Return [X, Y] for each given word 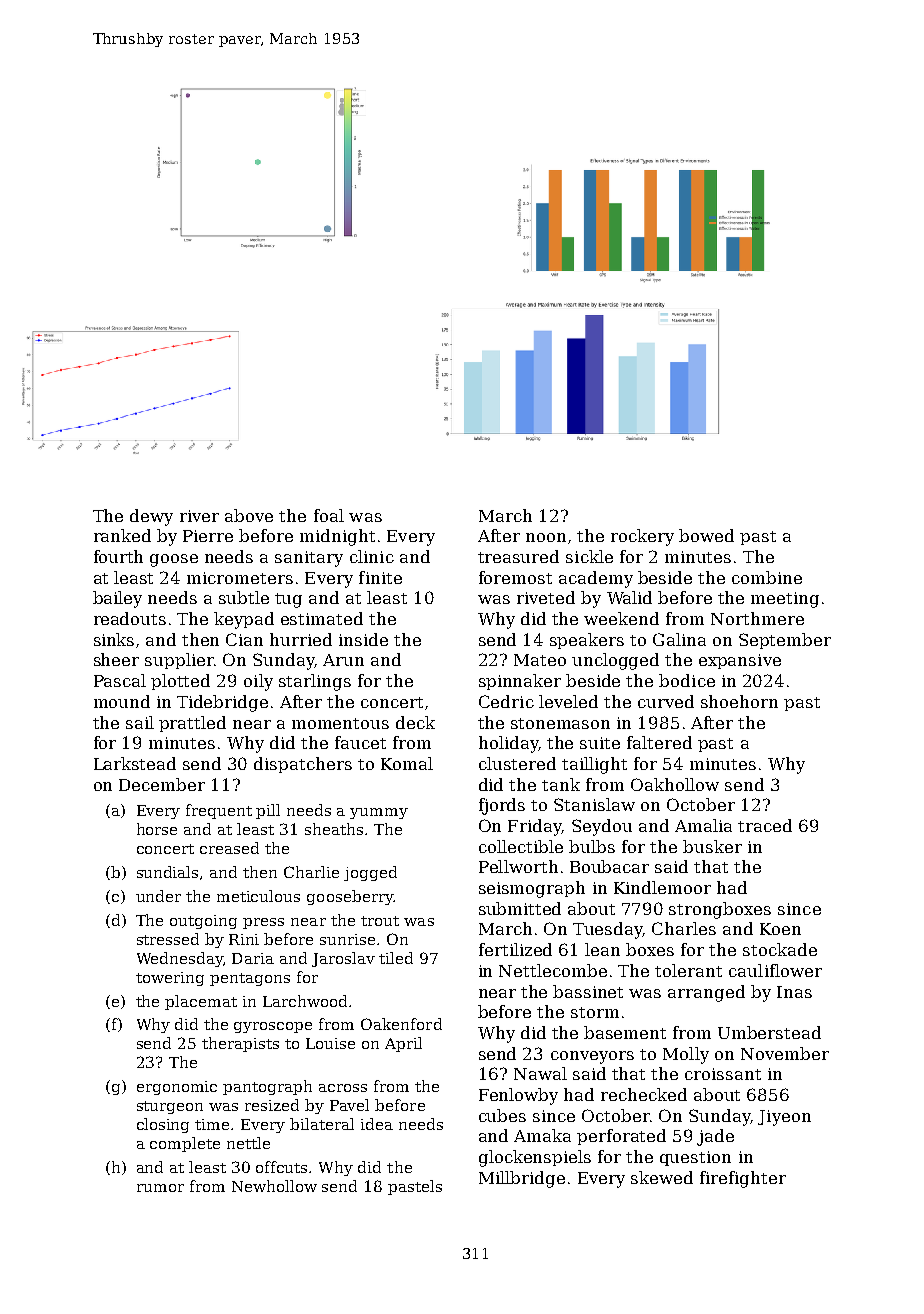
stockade [780, 949]
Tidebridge [222, 703]
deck [415, 722]
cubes [502, 1115]
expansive [740, 661]
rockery [642, 537]
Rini [244, 939]
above [249, 515]
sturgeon [170, 1107]
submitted [520, 908]
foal [329, 515]
